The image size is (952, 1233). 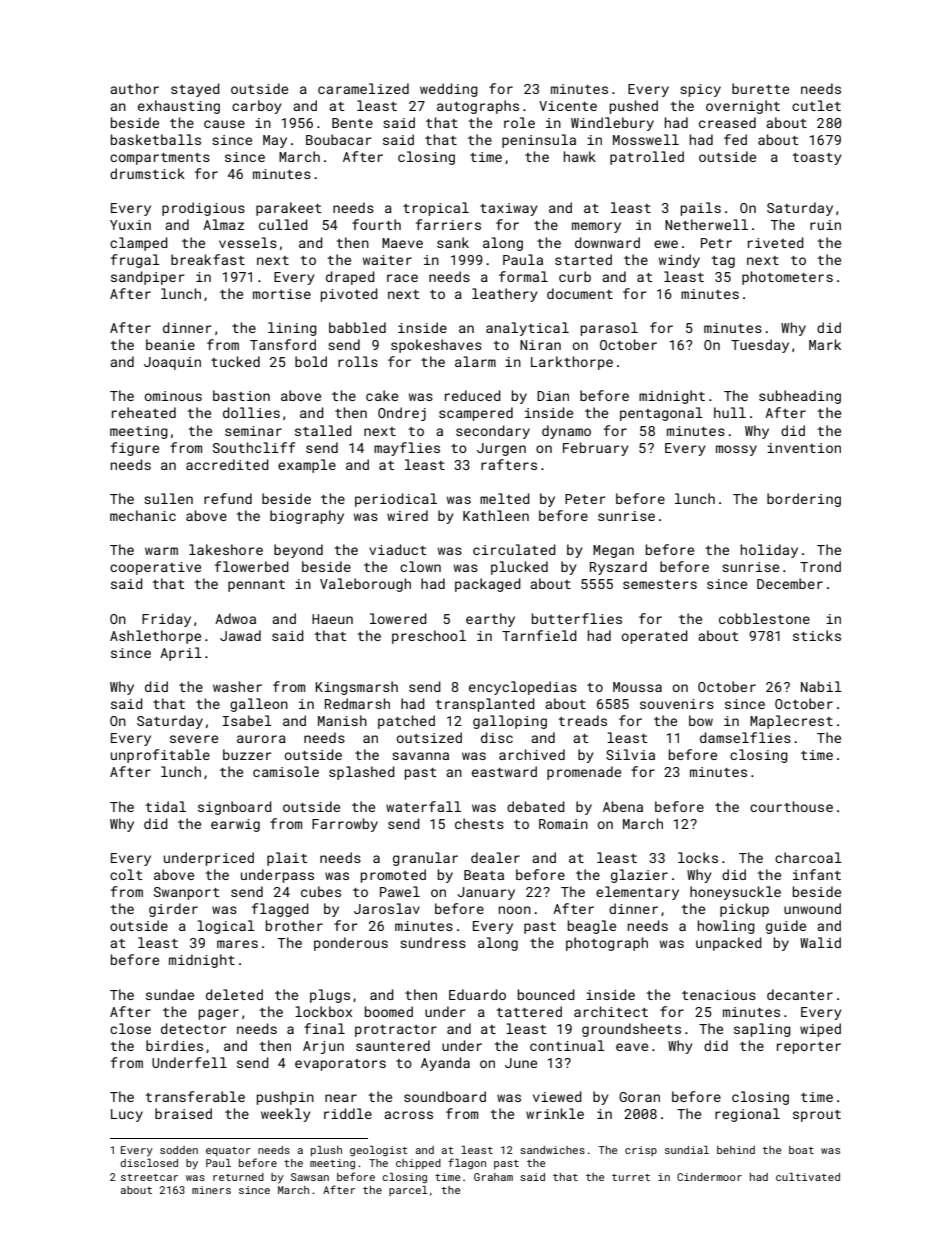 I want to click on bordering, so click(x=804, y=500).
